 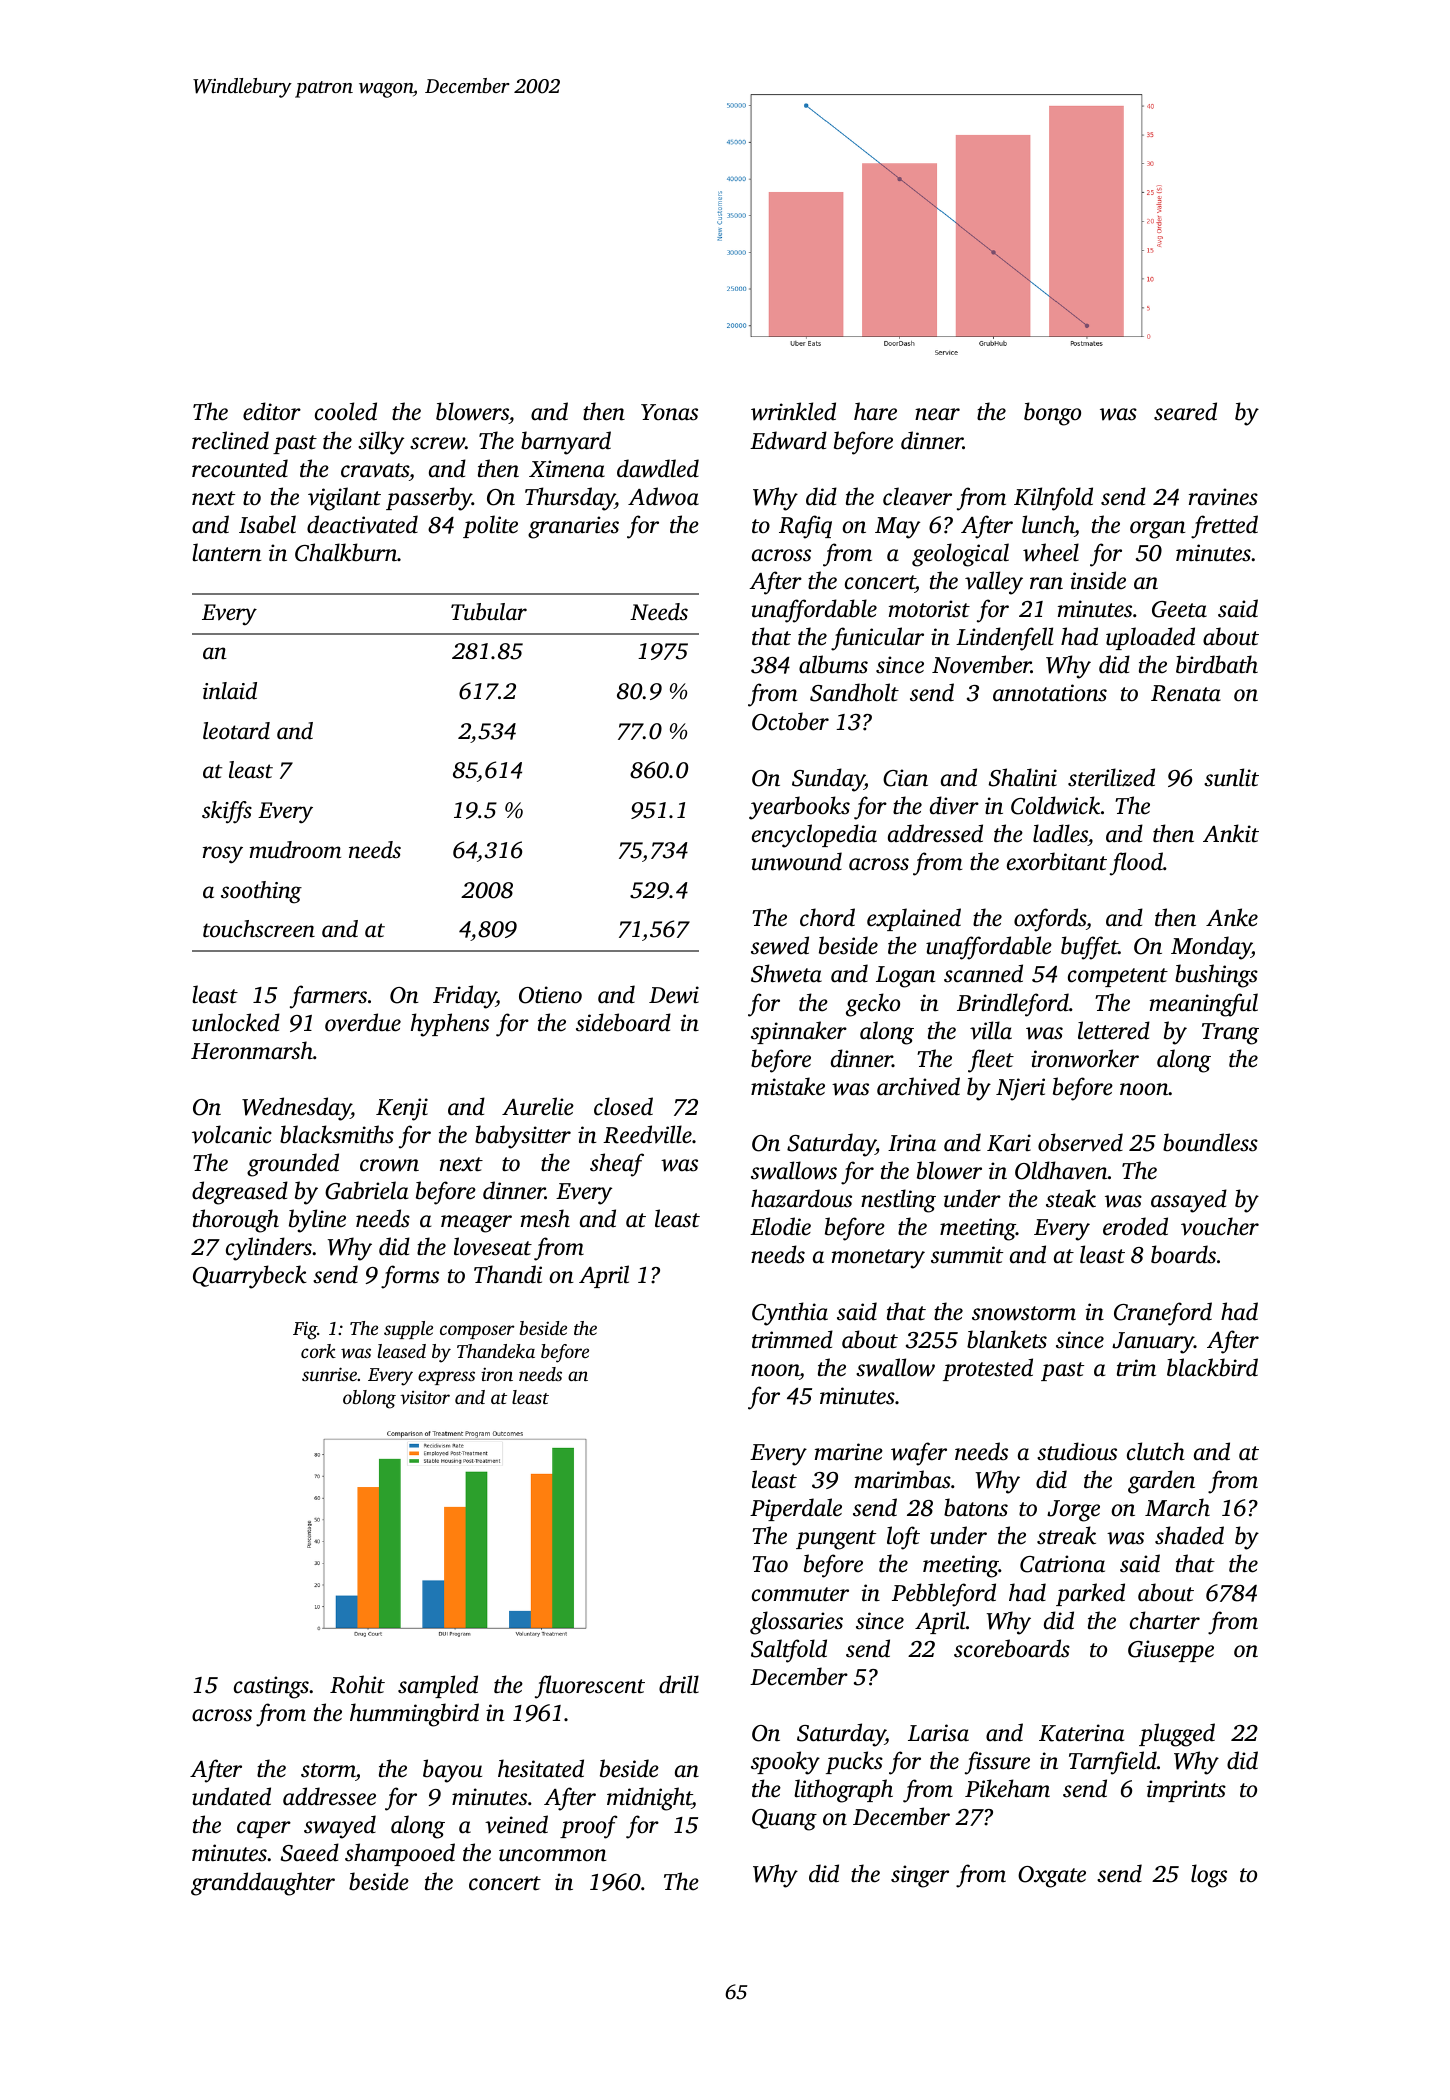 What do you see at coordinates (914, 919) in the document?
I see `explained` at bounding box center [914, 919].
